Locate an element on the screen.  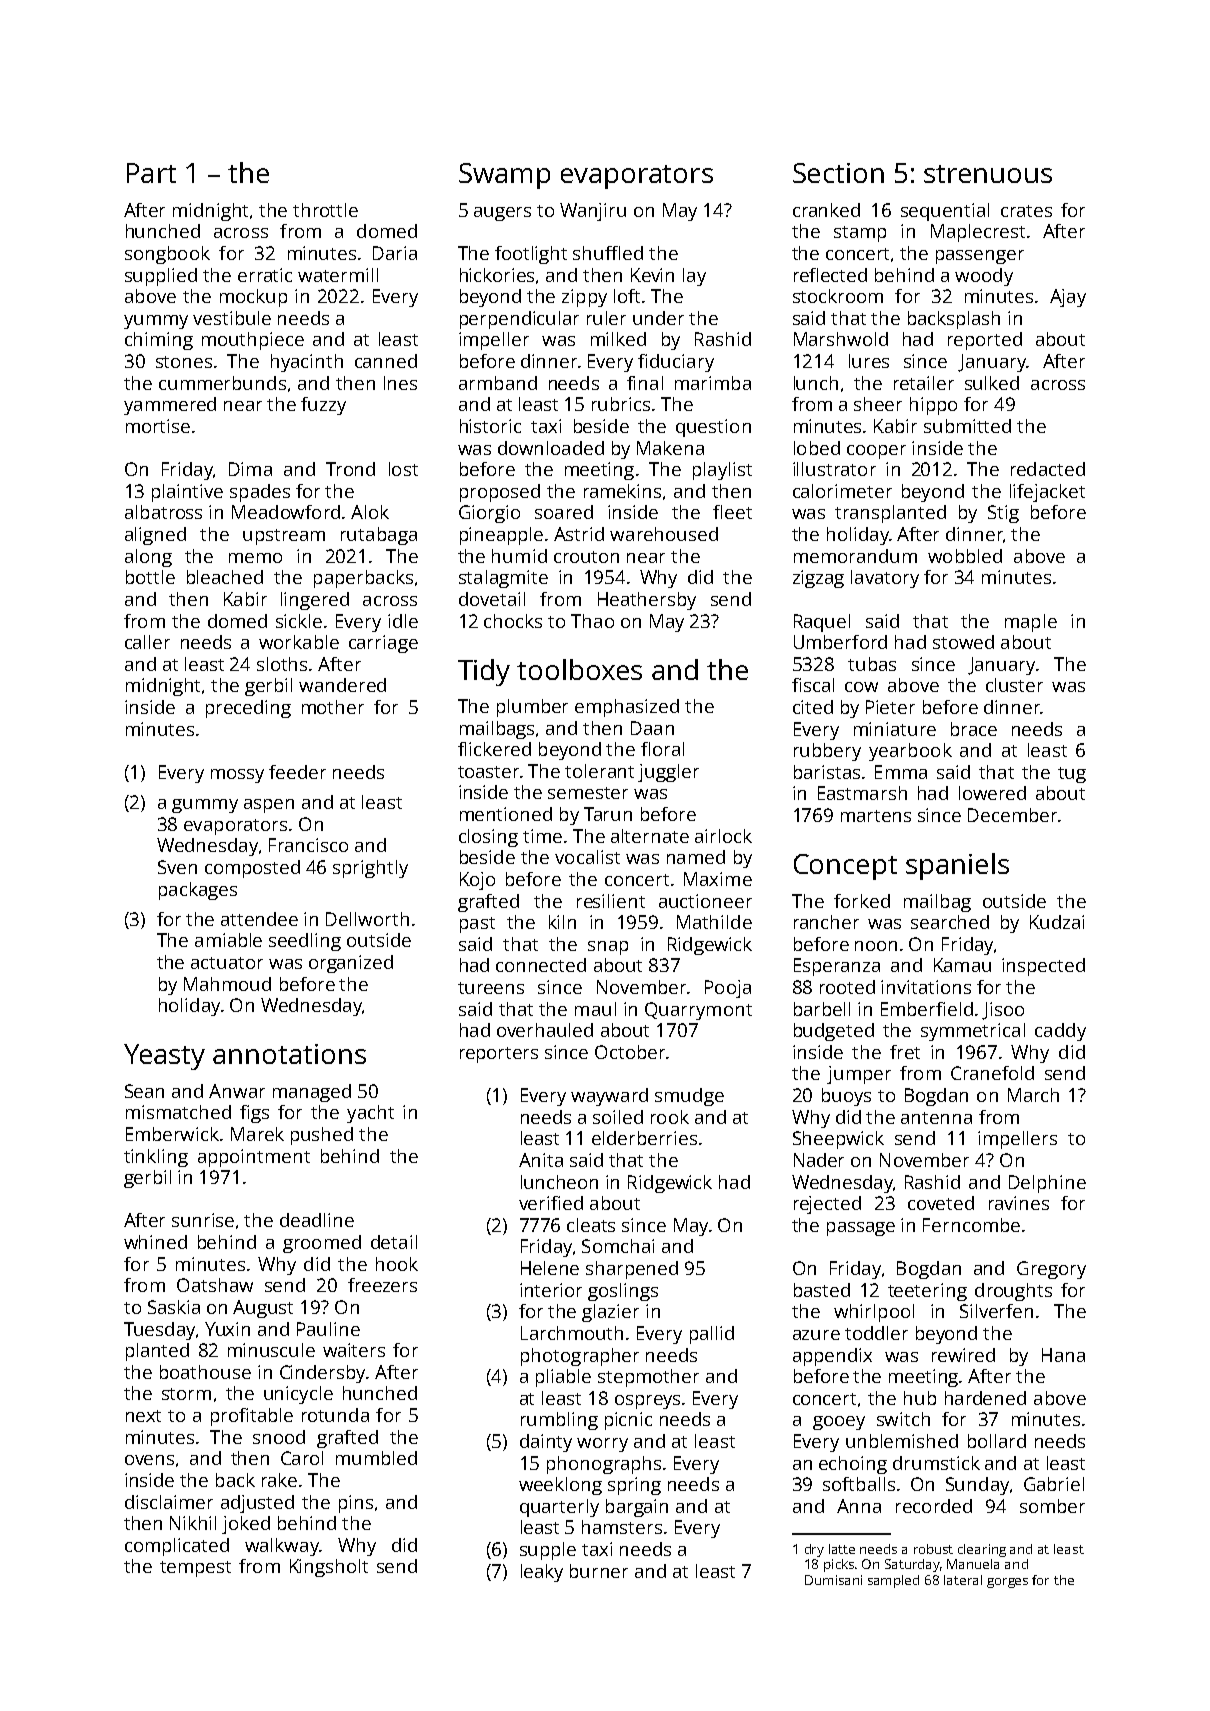
tug is located at coordinates (1072, 775).
